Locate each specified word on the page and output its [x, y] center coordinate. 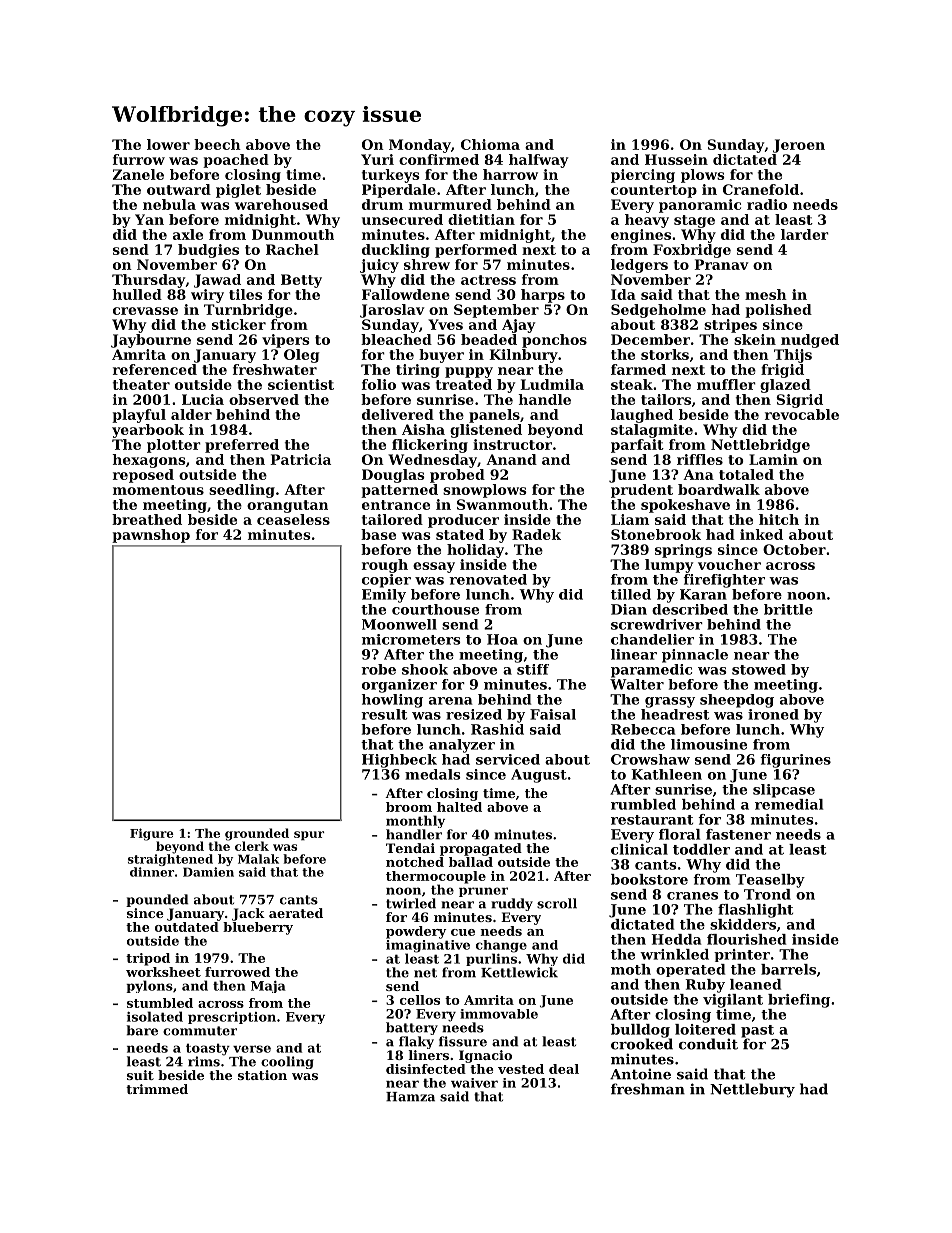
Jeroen [799, 146]
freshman [648, 1089]
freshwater [275, 369]
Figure [152, 834]
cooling [287, 1062]
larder [805, 234]
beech [217, 144]
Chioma [490, 144]
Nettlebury [752, 1090]
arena [451, 701]
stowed [759, 669]
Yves [445, 324]
